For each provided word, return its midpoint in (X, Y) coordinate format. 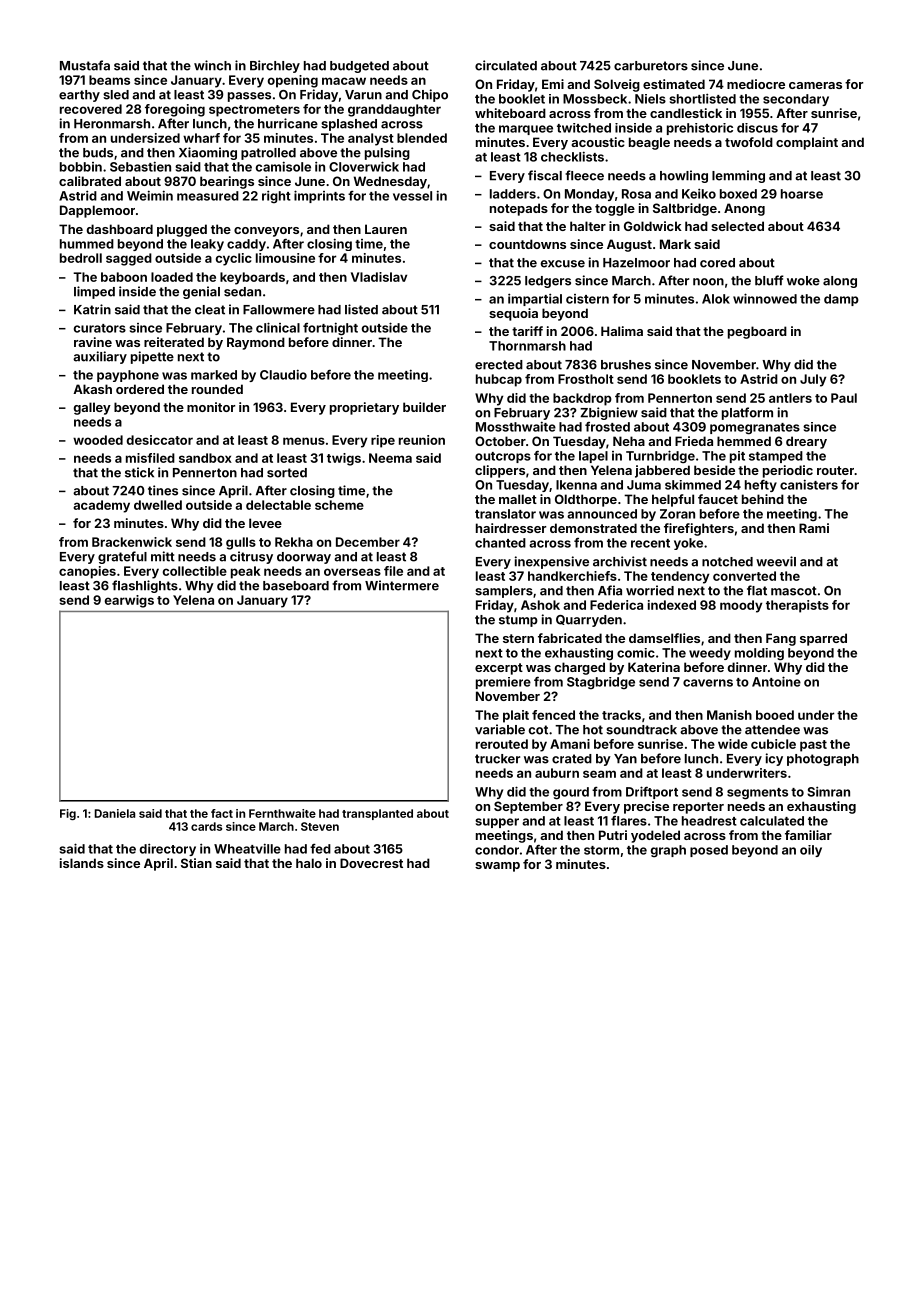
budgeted (359, 67)
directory (168, 849)
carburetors (651, 66)
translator (505, 514)
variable (500, 729)
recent (650, 543)
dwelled (158, 505)
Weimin (150, 195)
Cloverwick (364, 166)
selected (737, 226)
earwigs (129, 601)
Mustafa (85, 65)
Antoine (776, 681)
